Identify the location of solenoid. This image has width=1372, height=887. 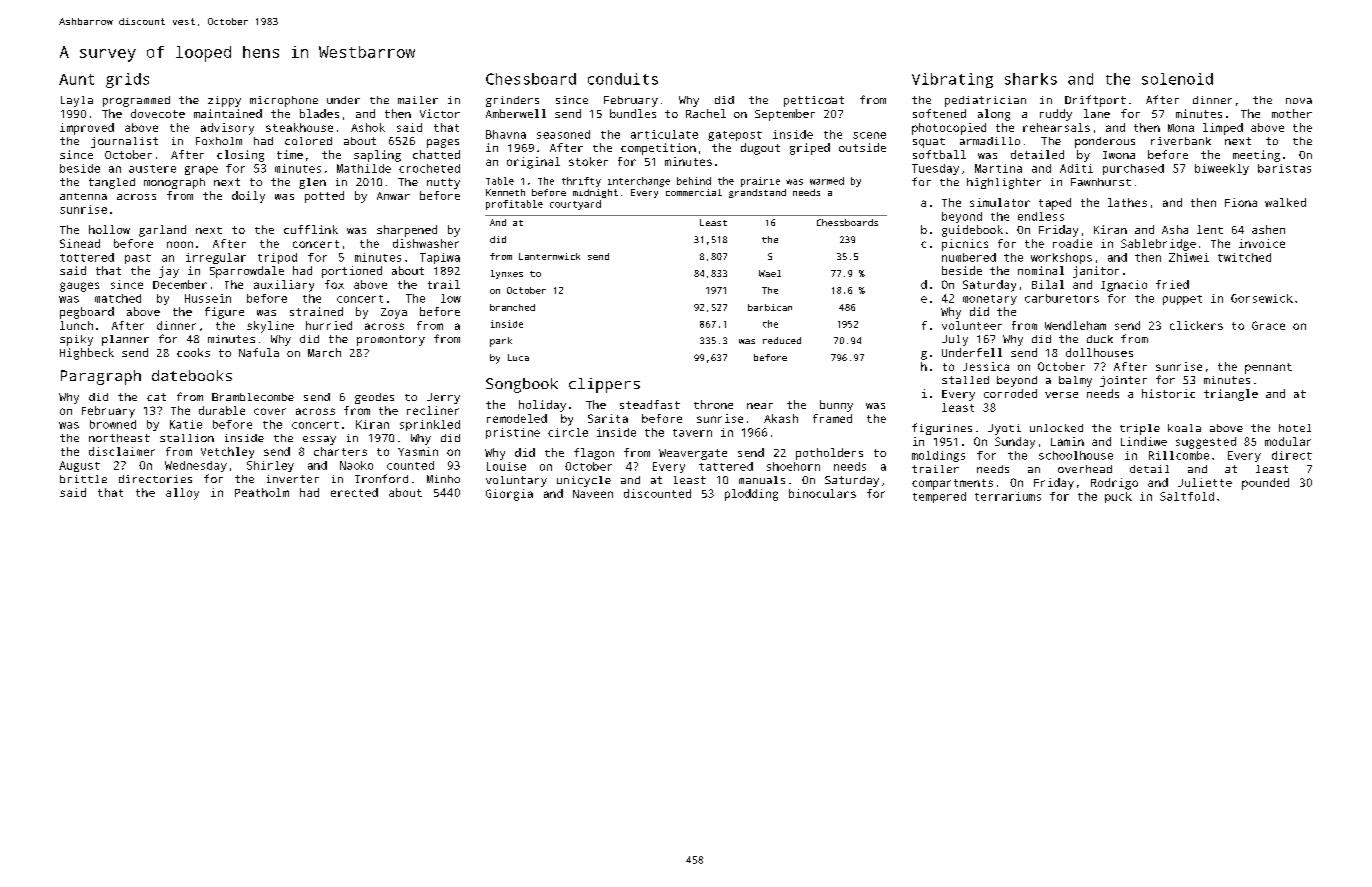
(1177, 79).
